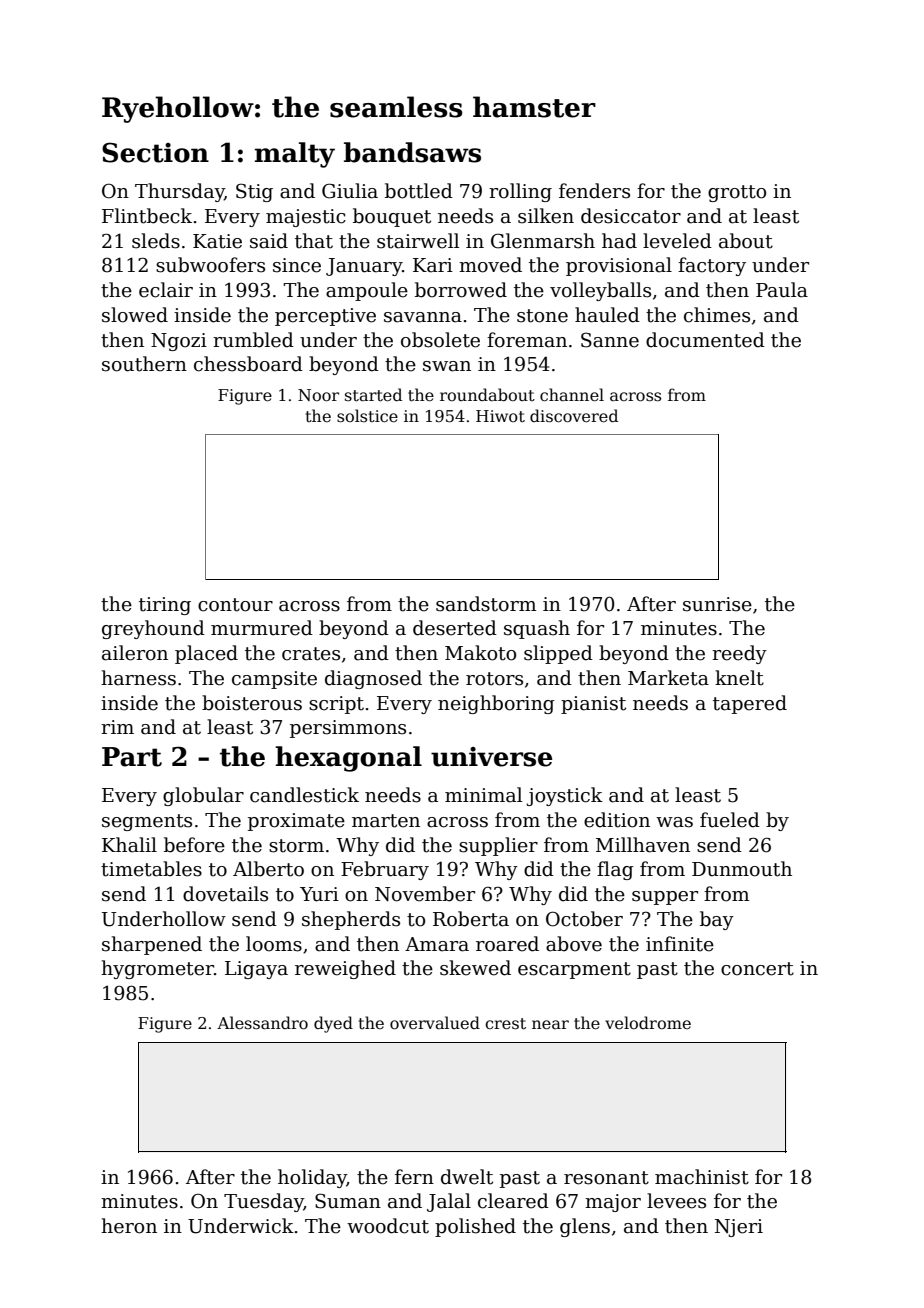 Image resolution: width=924 pixels, height=1308 pixels. I want to click on Section, so click(155, 152).
